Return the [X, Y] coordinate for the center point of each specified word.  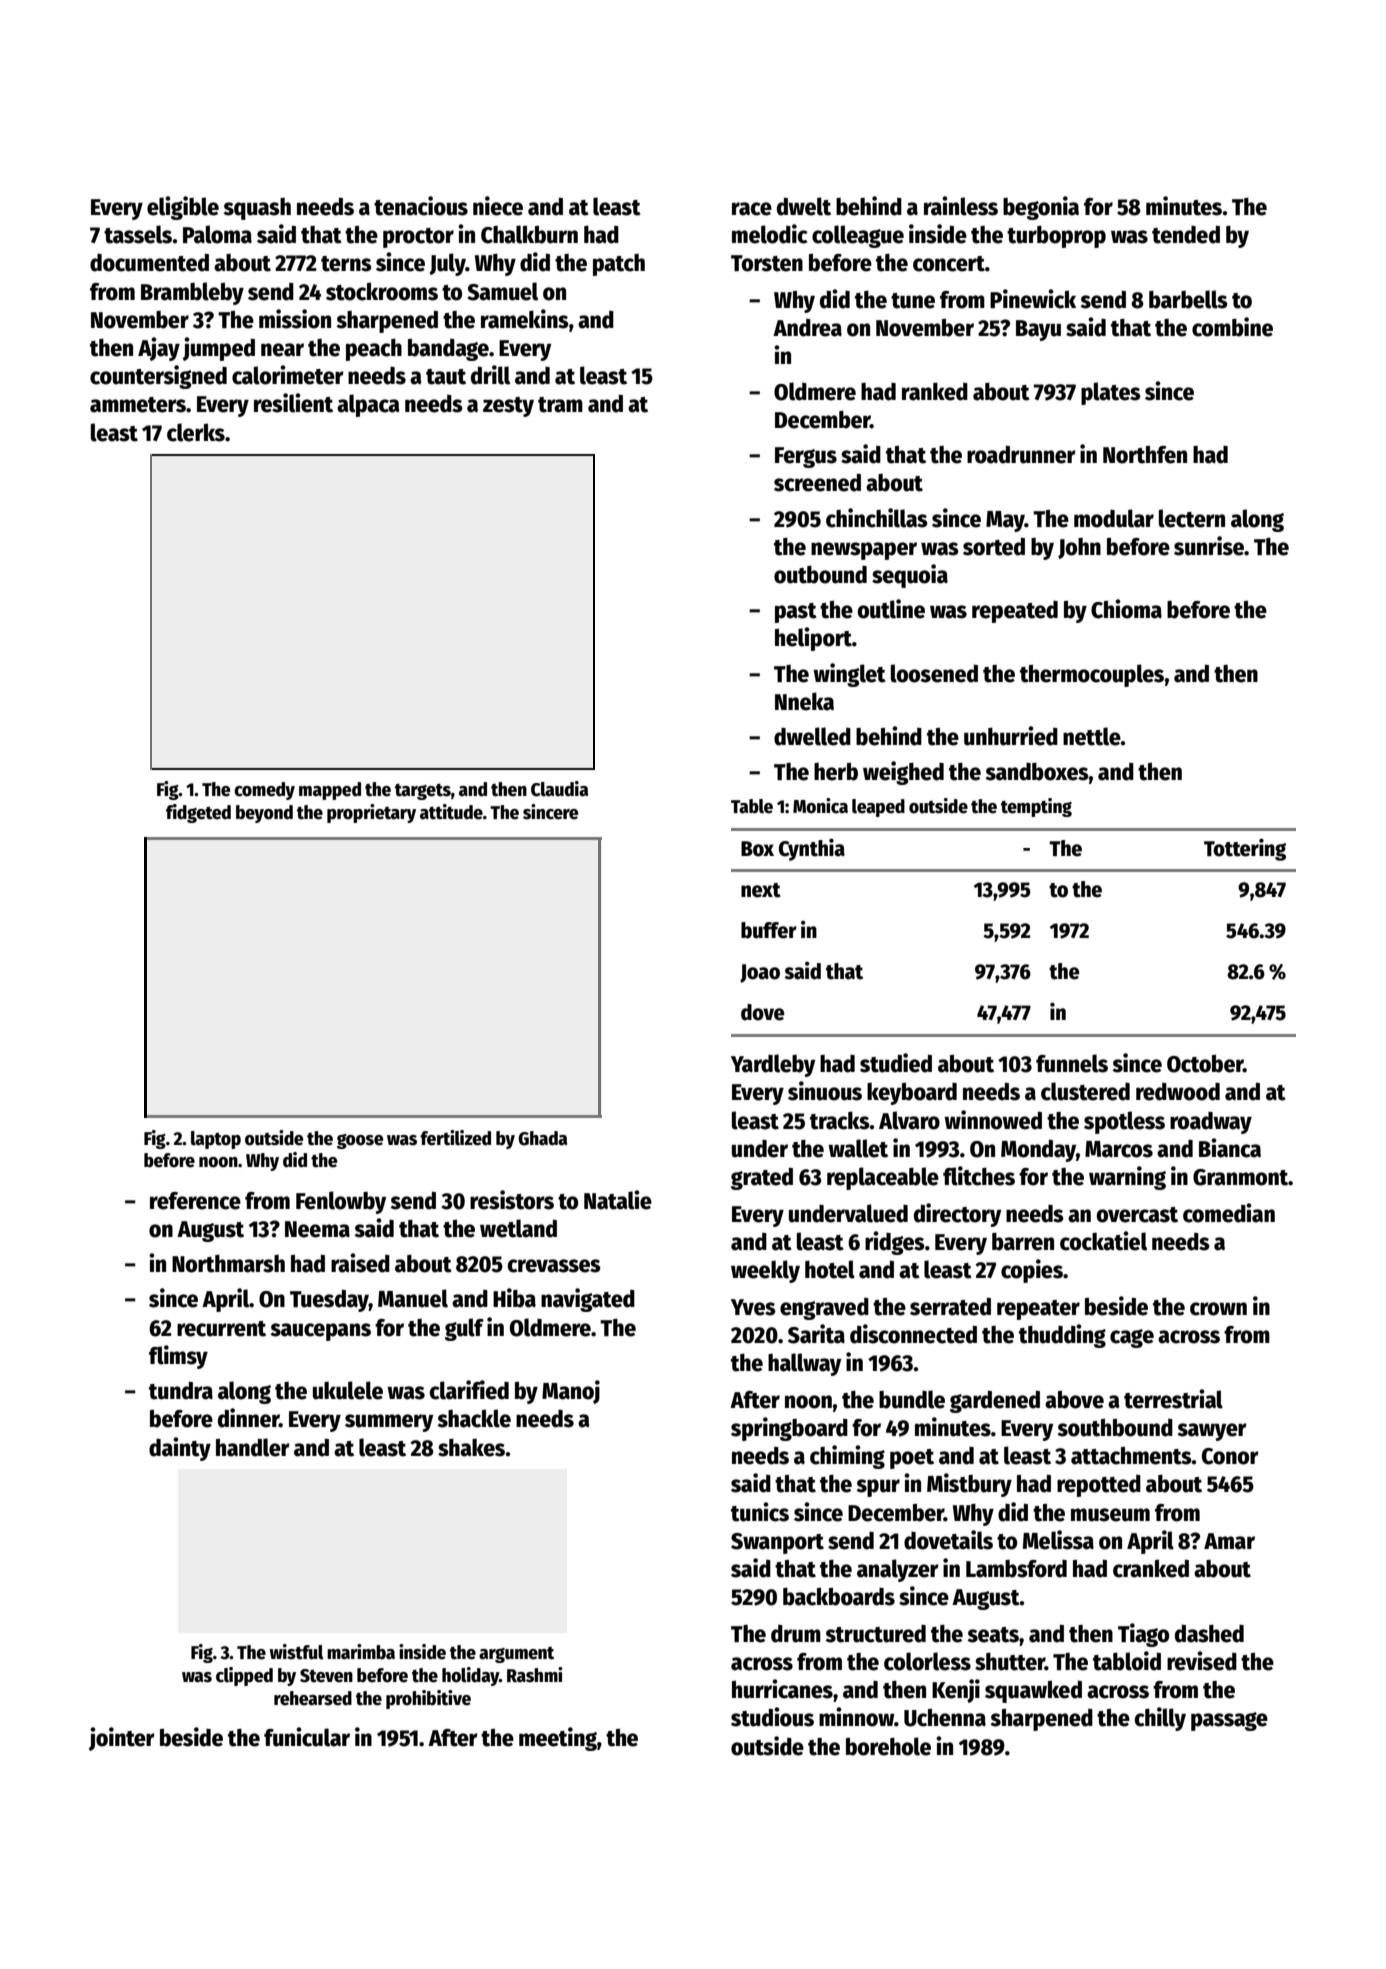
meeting [558, 1739]
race [752, 209]
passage [1229, 1721]
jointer [122, 1739]
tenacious [421, 206]
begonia [1041, 208]
